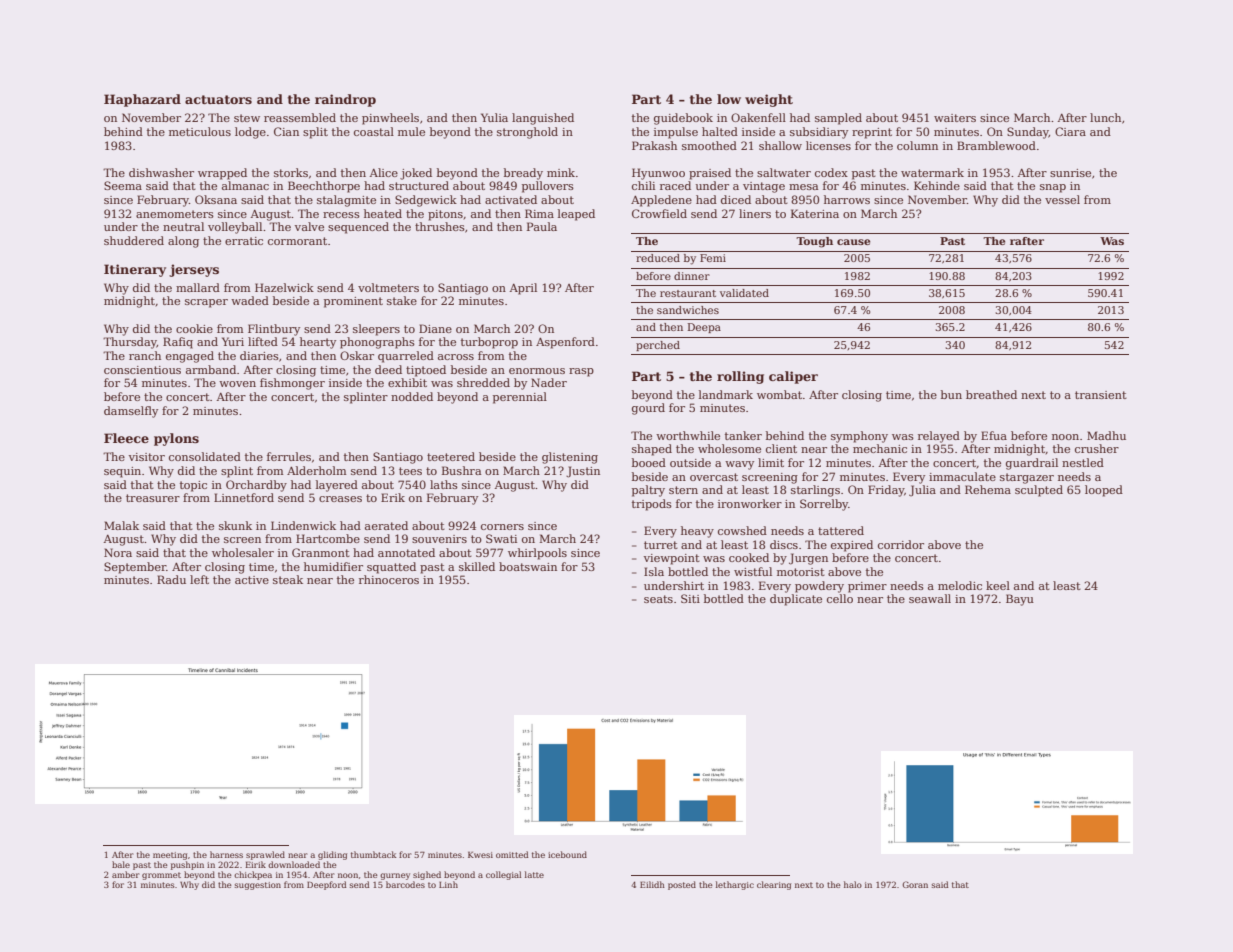 The width and height of the image is (1233, 952). I want to click on sandwiches, so click(688, 310).
